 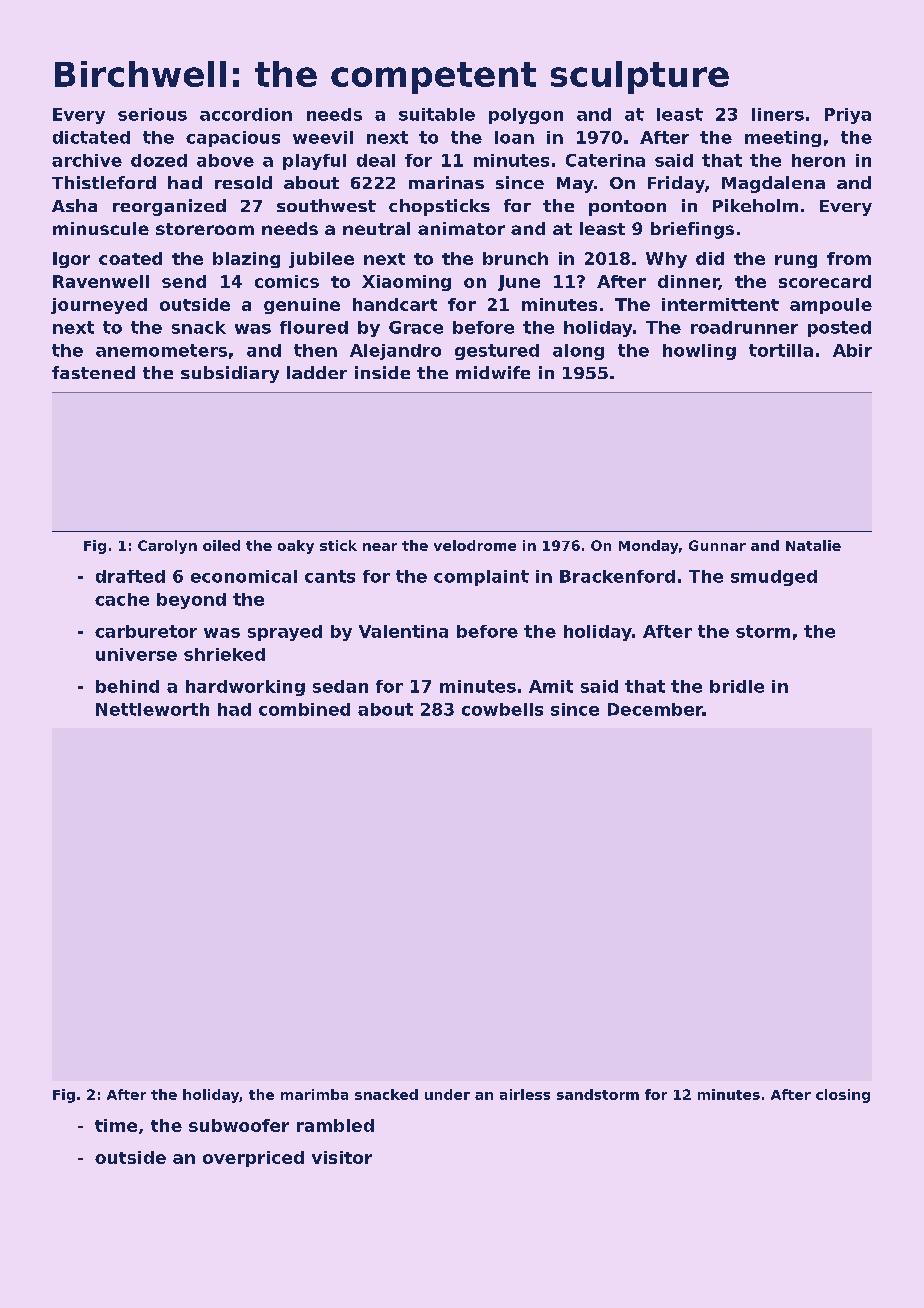 What do you see at coordinates (437, 114) in the screenshot?
I see `suitable` at bounding box center [437, 114].
